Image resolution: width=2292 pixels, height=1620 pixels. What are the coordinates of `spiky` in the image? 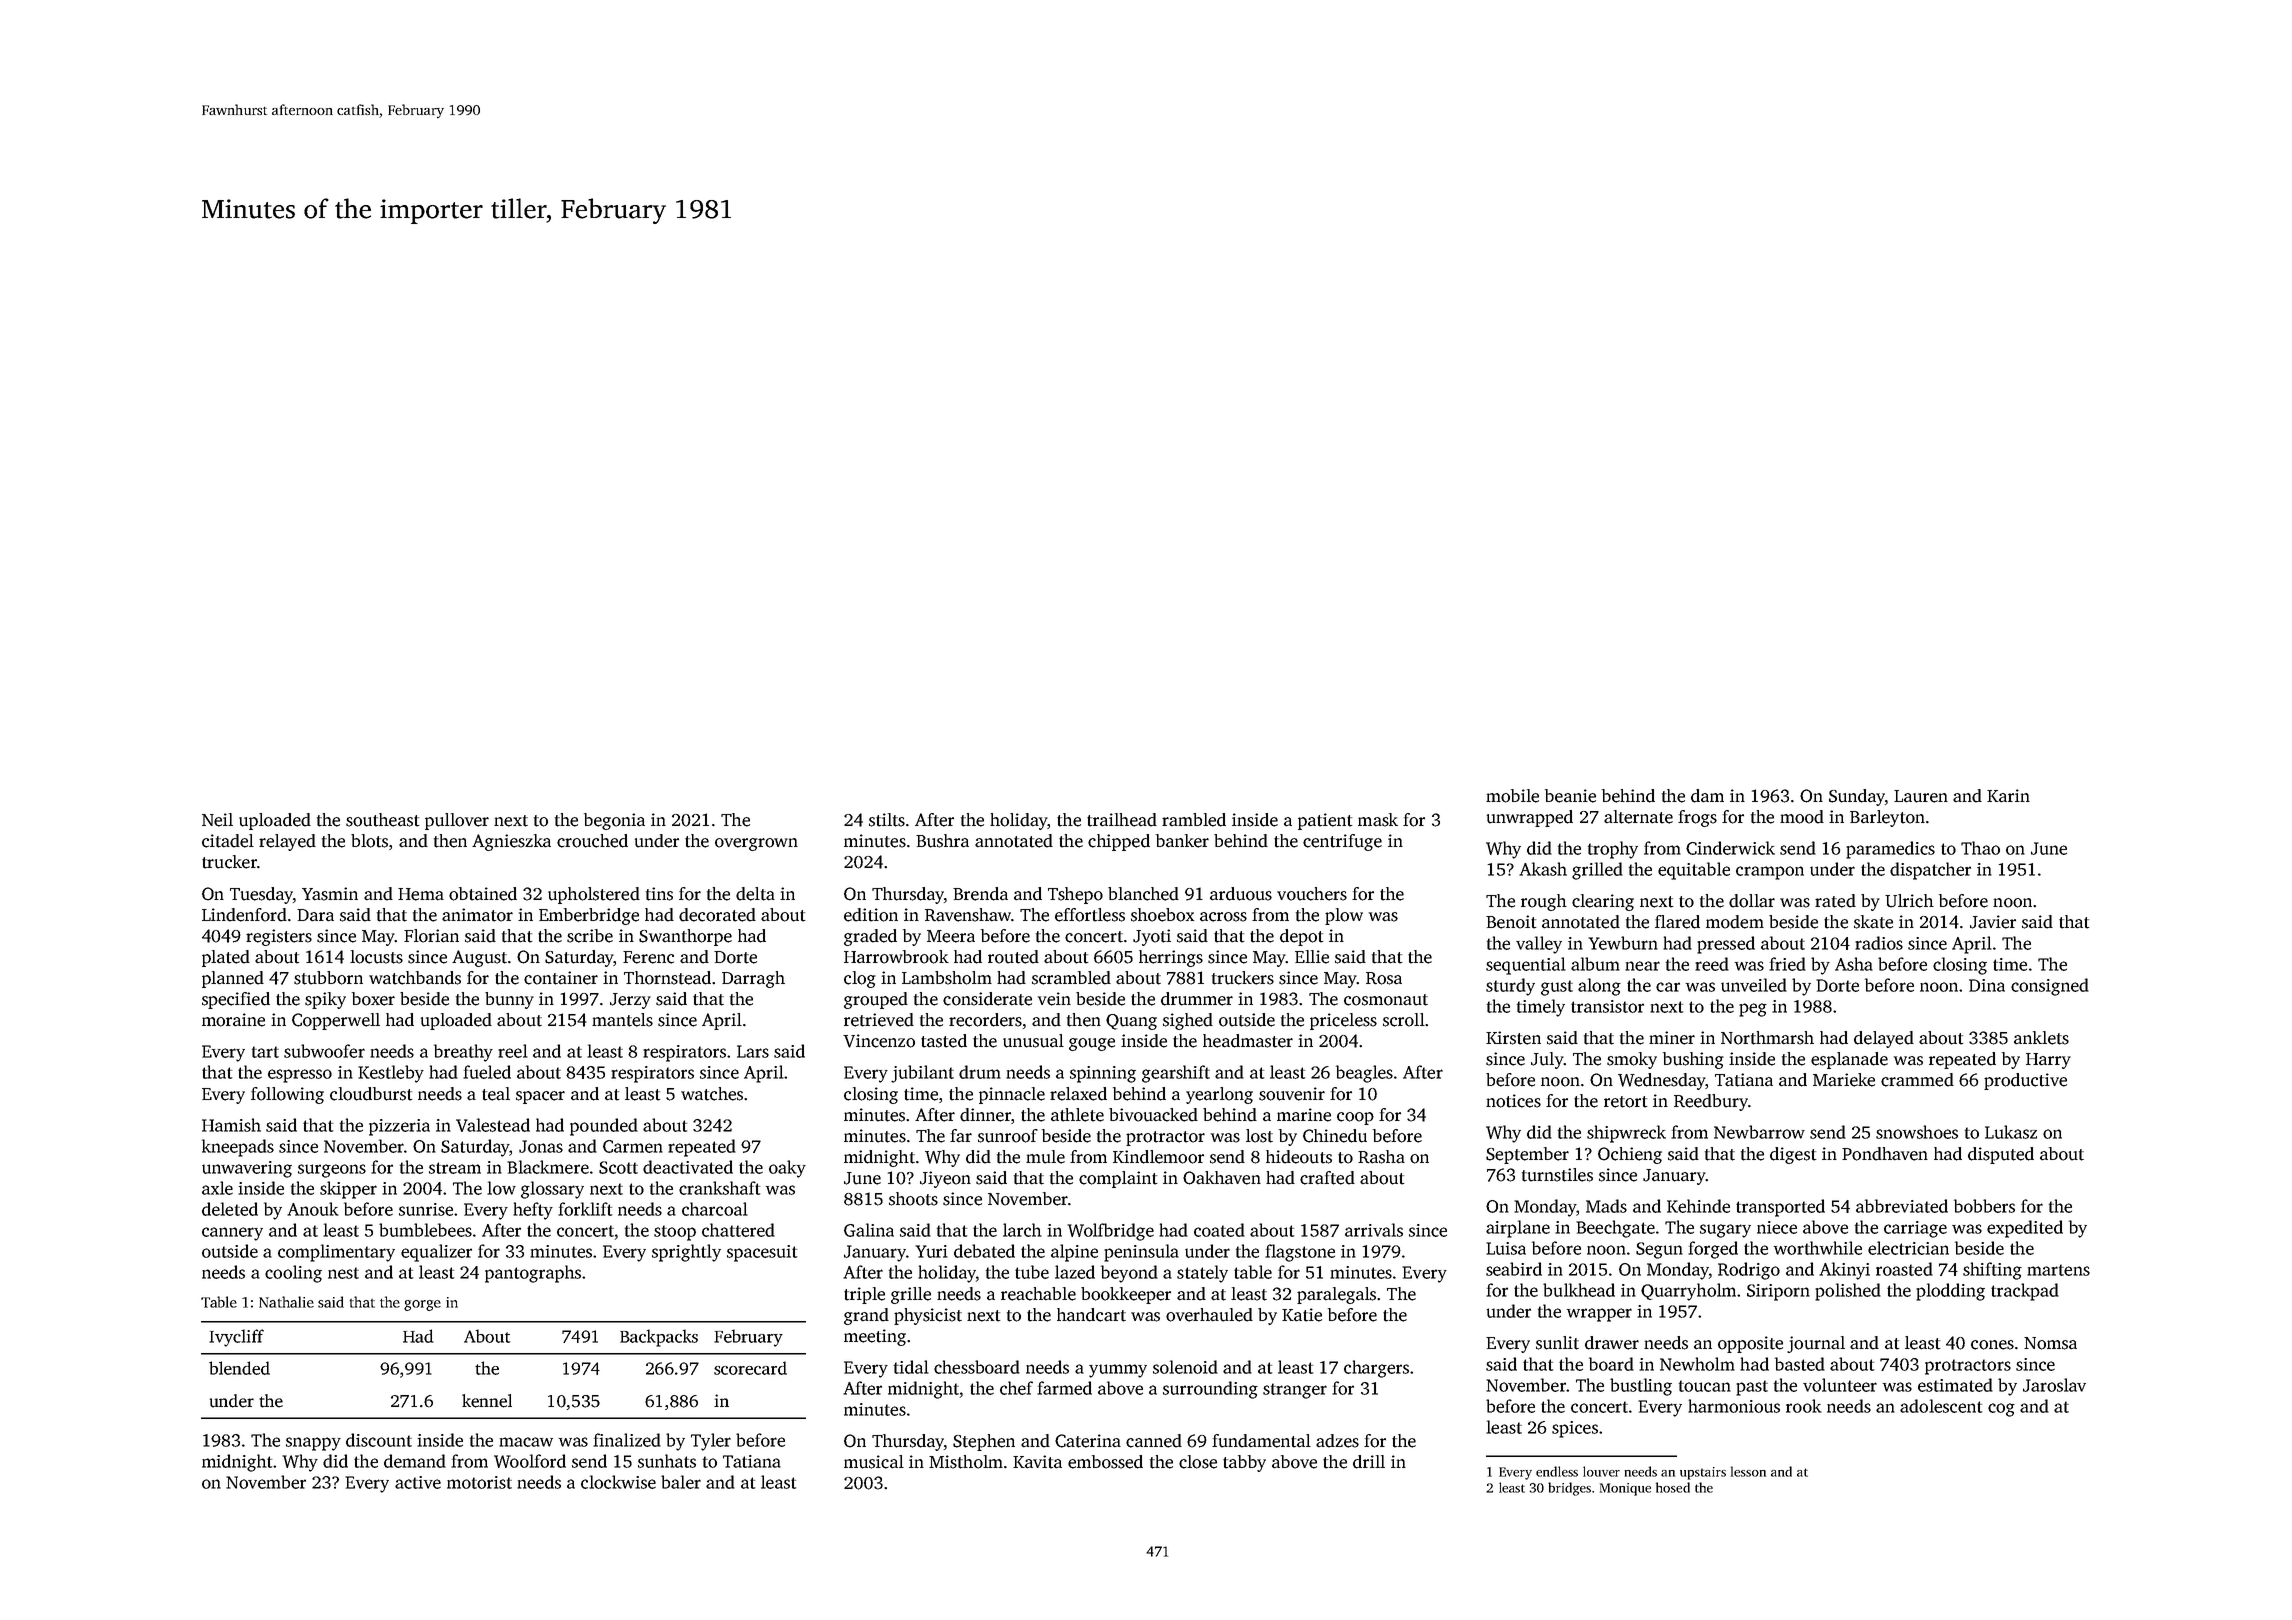 It's located at (325, 1000).
